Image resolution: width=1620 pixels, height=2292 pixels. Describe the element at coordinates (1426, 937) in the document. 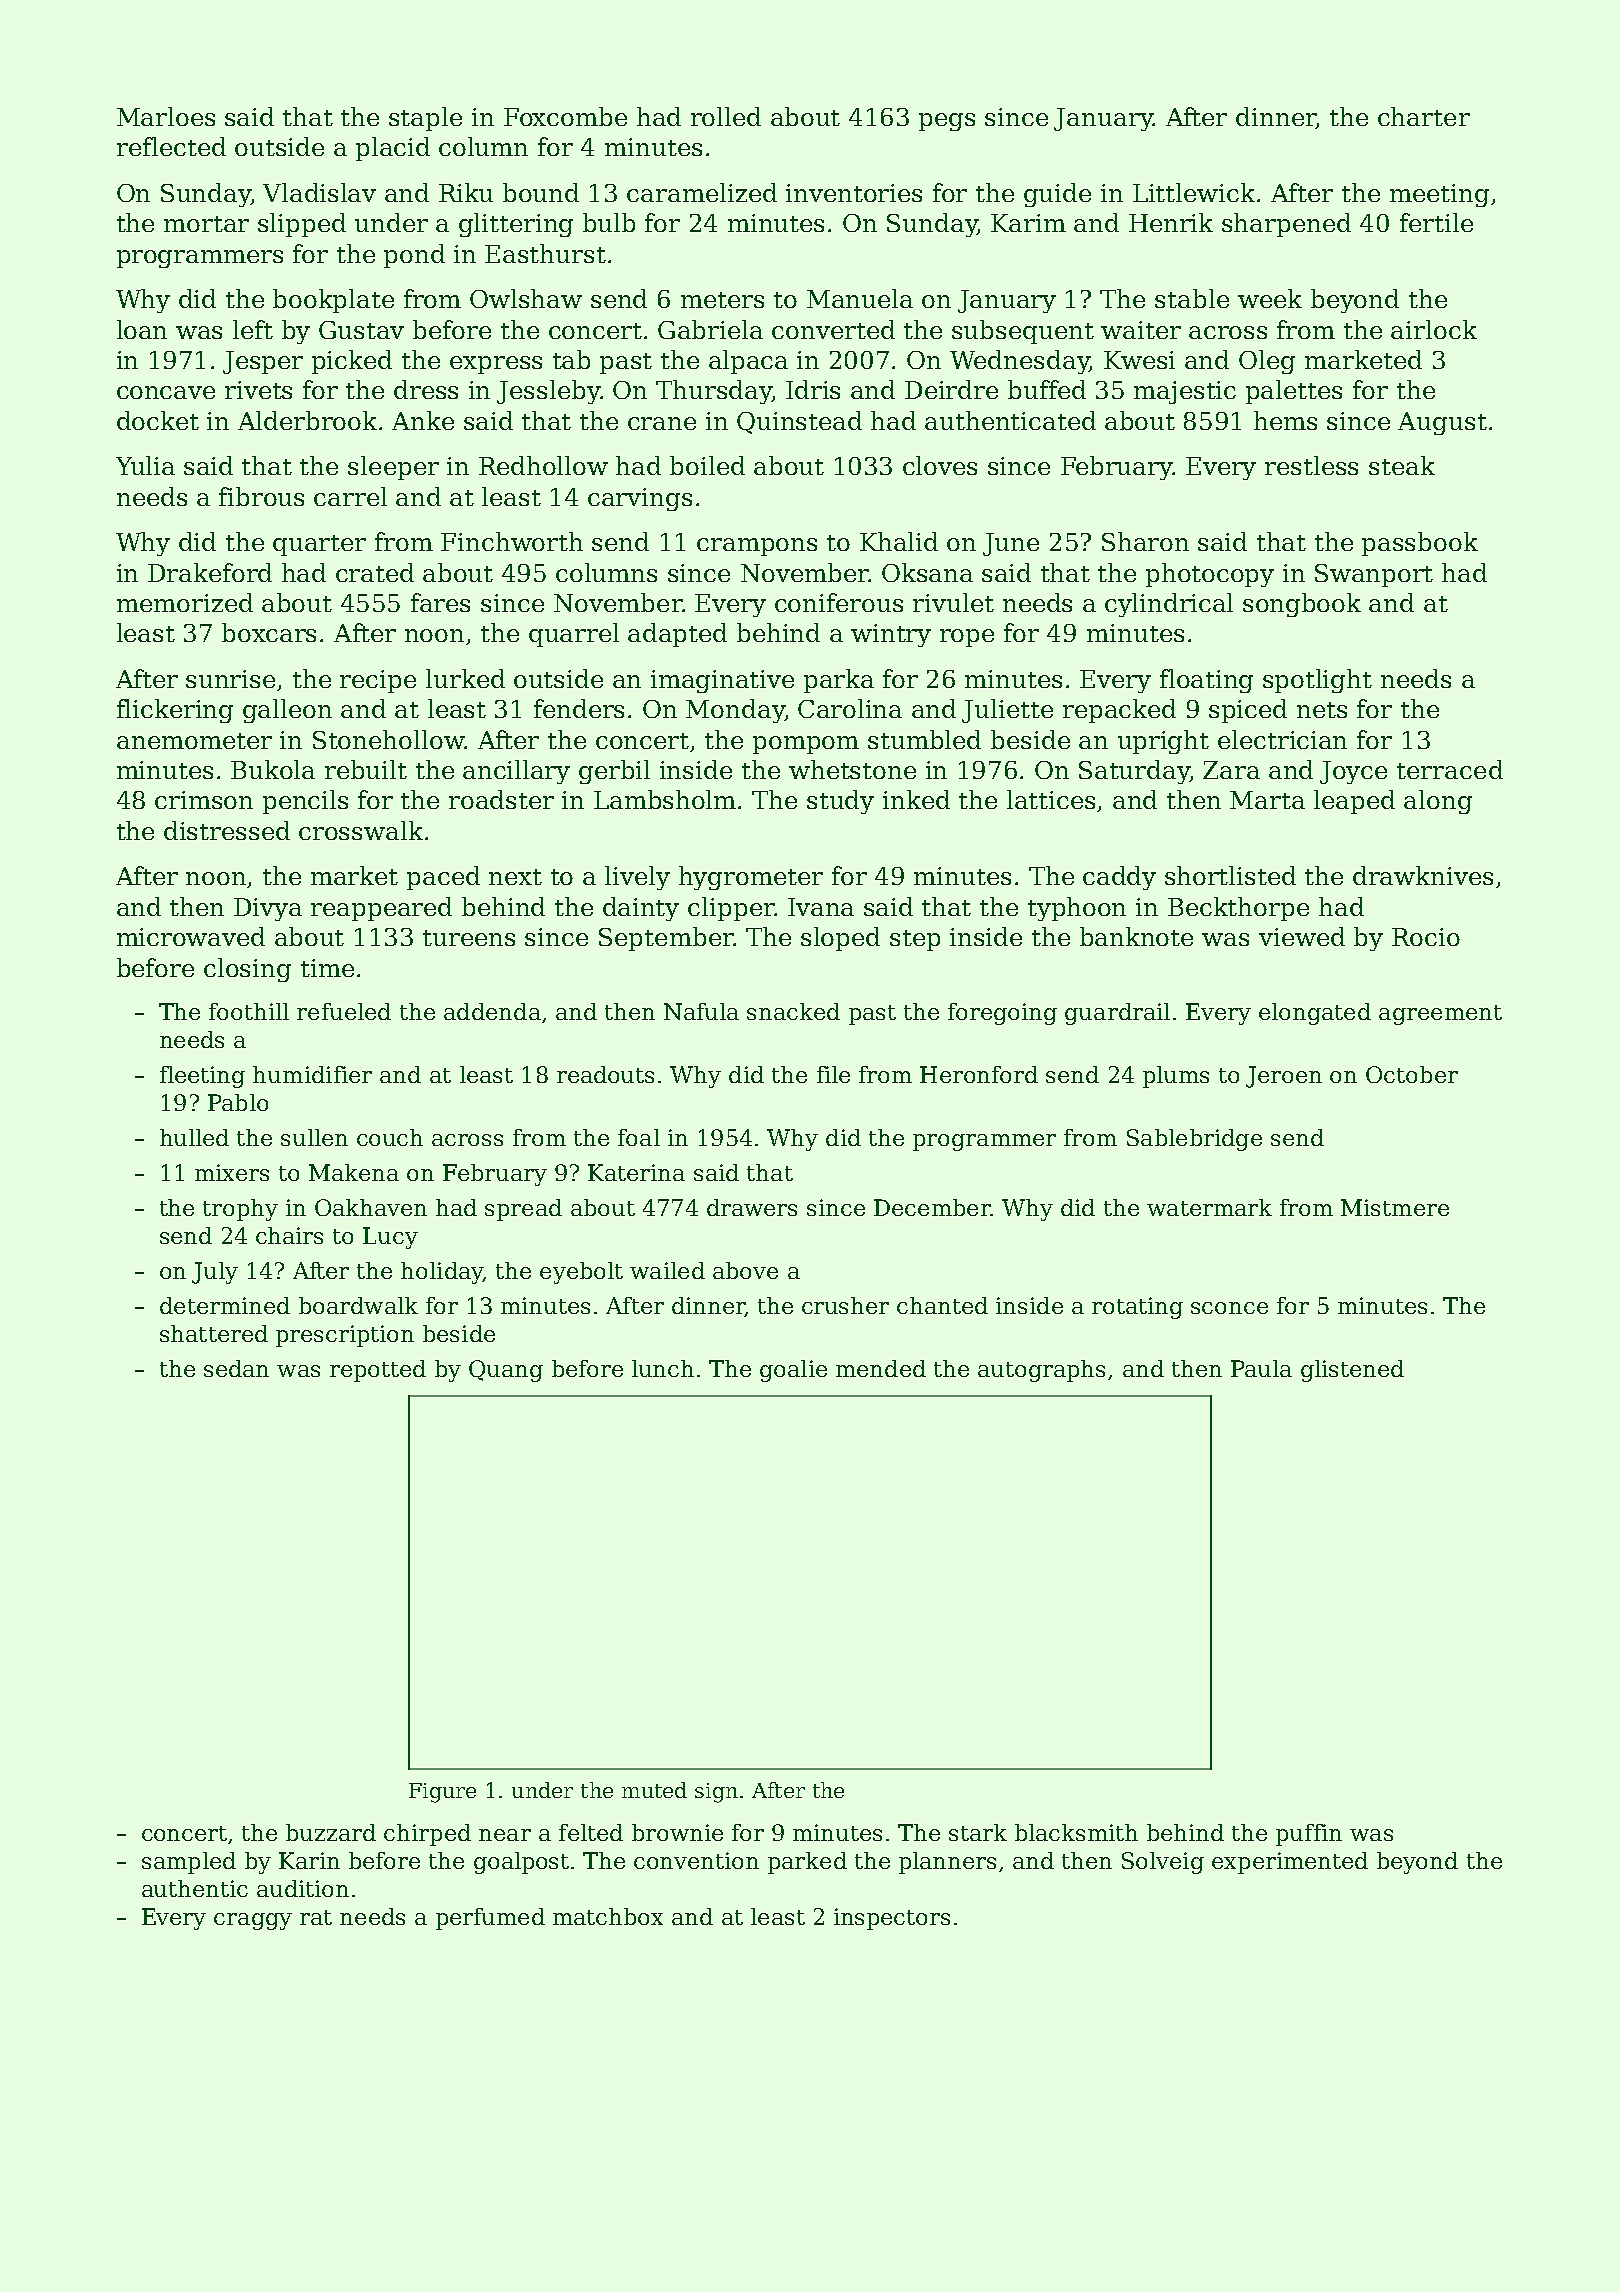

I see `Rocio` at that location.
